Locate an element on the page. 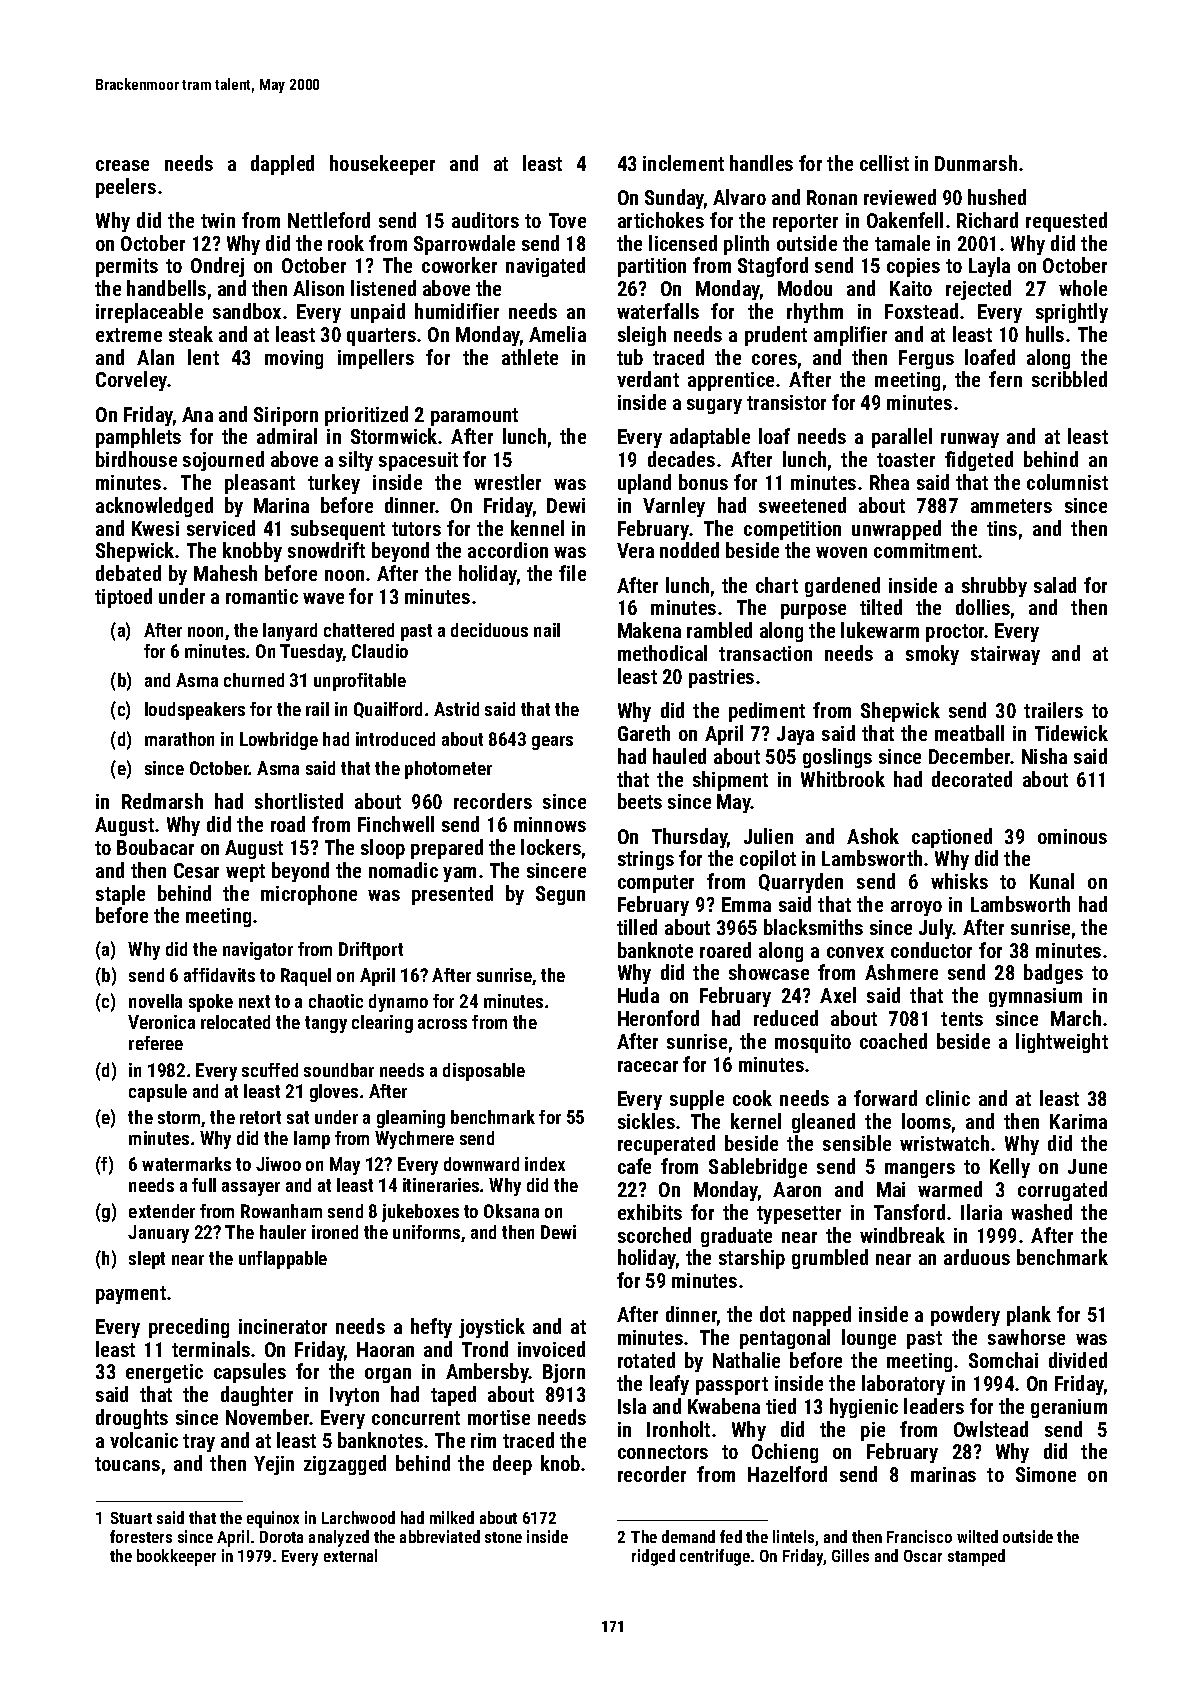 The width and height of the image is (1204, 1703). housekeeper is located at coordinates (382, 165).
